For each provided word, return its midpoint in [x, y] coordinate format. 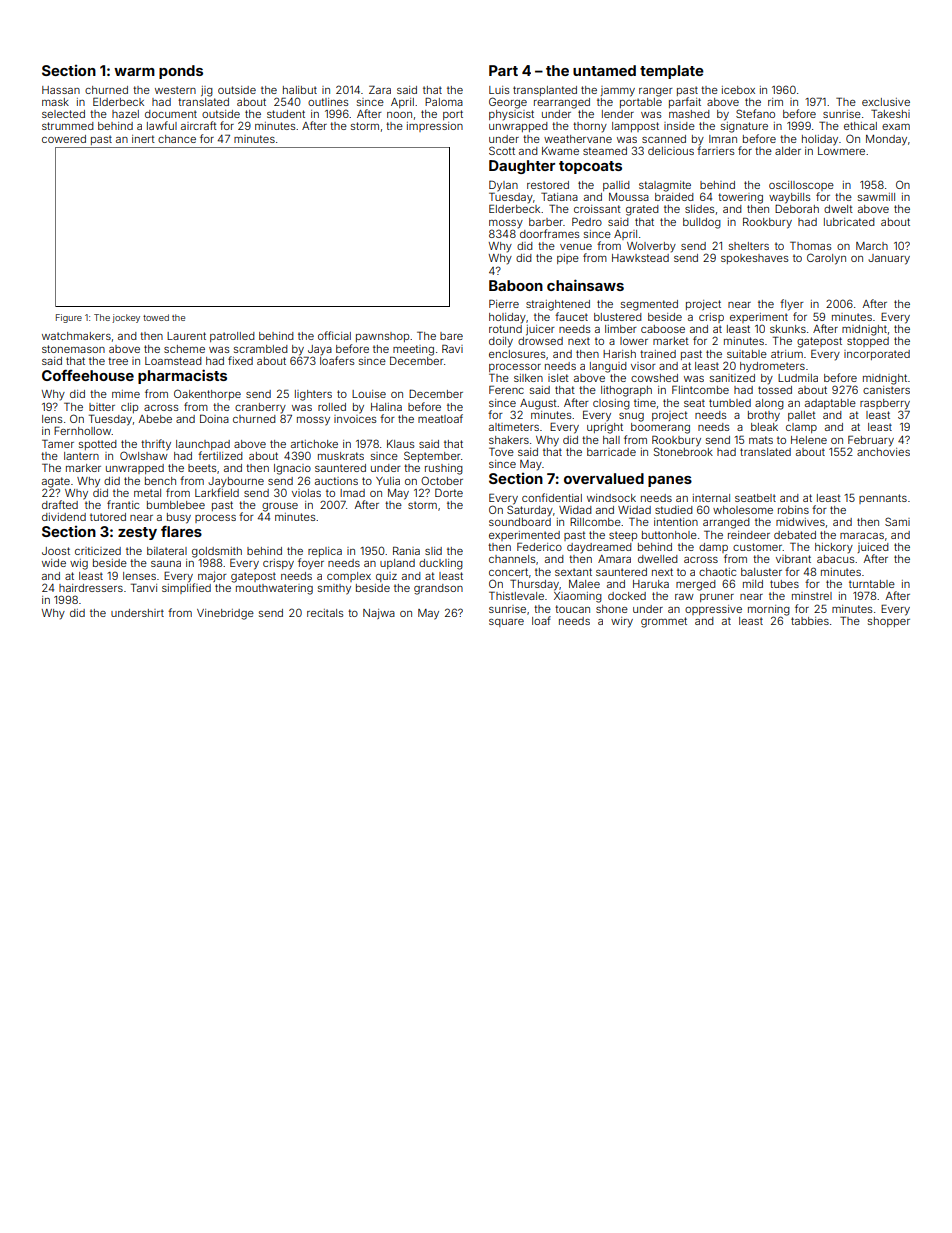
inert [143, 139]
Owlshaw [144, 455]
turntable [872, 584]
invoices [355, 419]
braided [674, 197]
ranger [656, 92]
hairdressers [91, 588]
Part [503, 70]
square [506, 623]
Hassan [61, 90]
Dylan [503, 186]
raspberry [885, 404]
